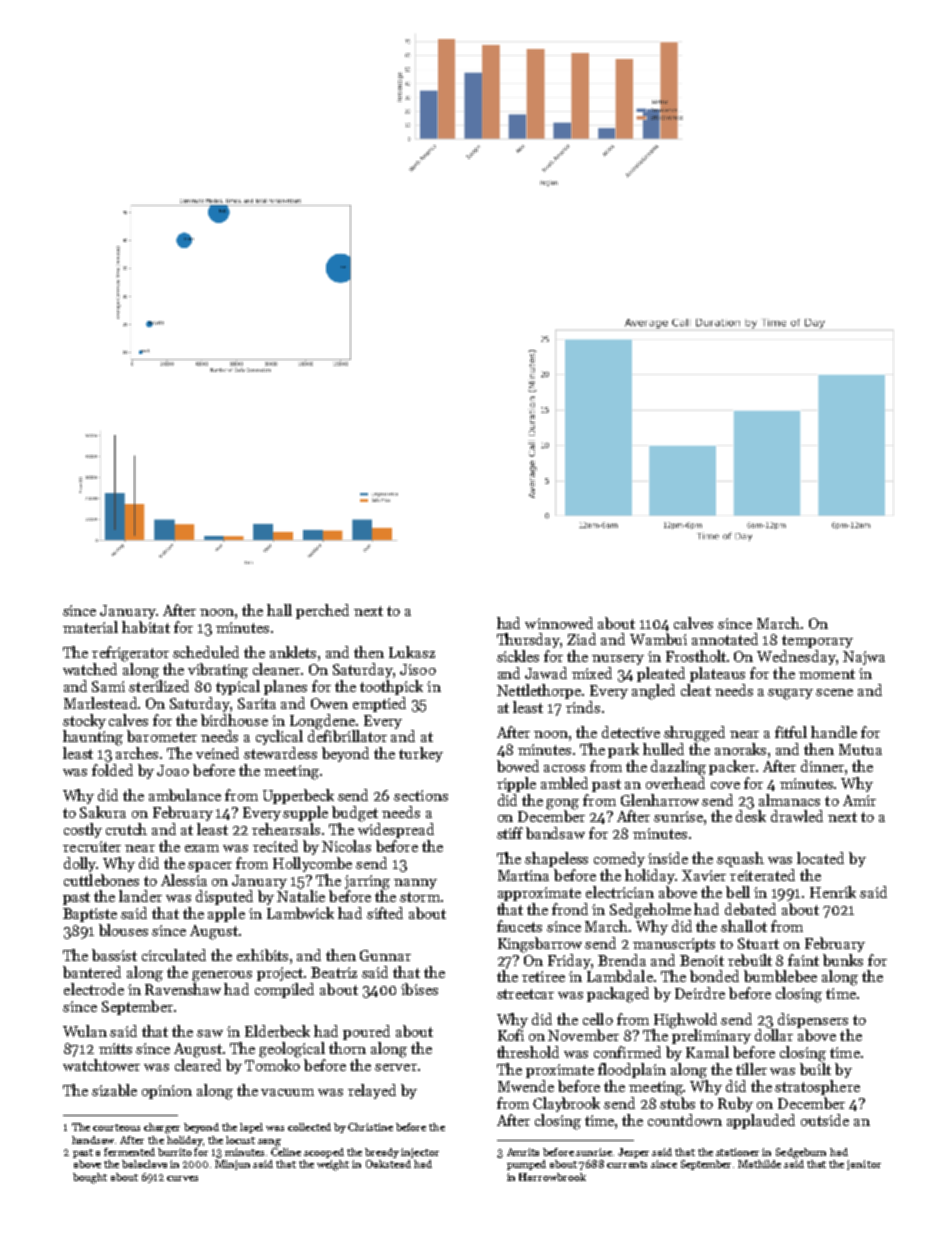  Describe the element at coordinates (834, 732) in the image. I see `handle` at that location.
